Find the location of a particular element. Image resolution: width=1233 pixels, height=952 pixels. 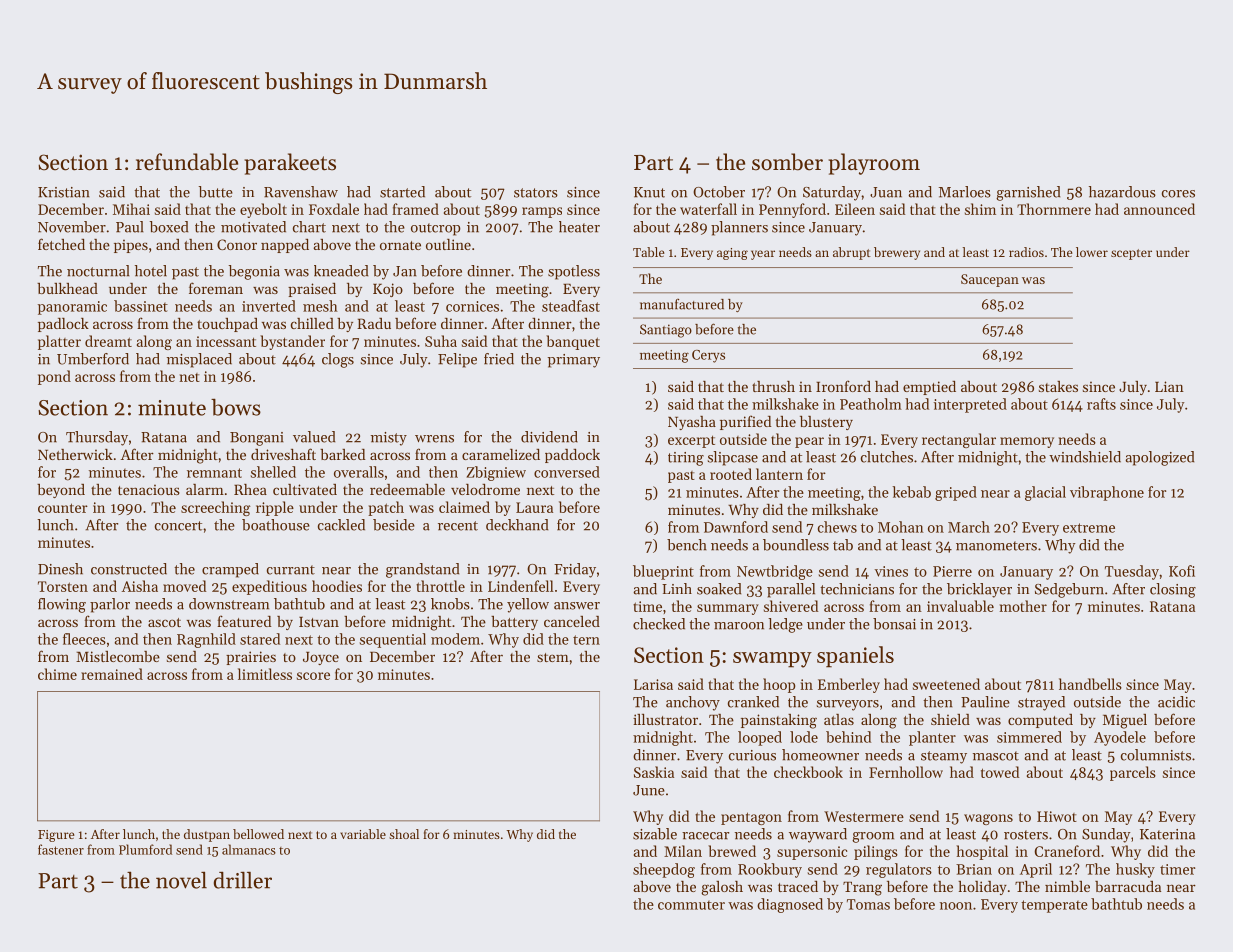

deckhand is located at coordinates (517, 525).
